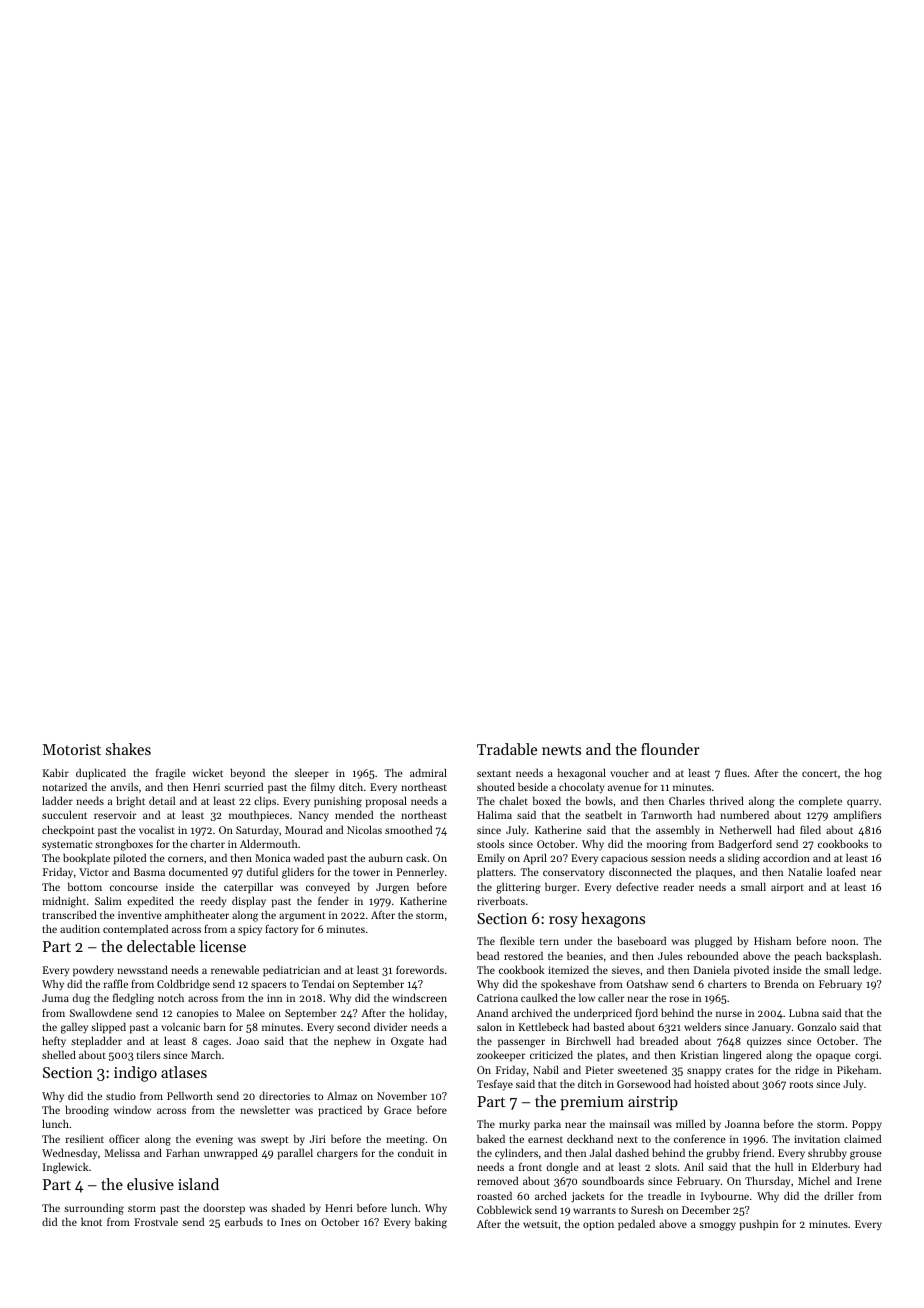  Describe the element at coordinates (337, 1154) in the image. I see `chargers` at that location.
